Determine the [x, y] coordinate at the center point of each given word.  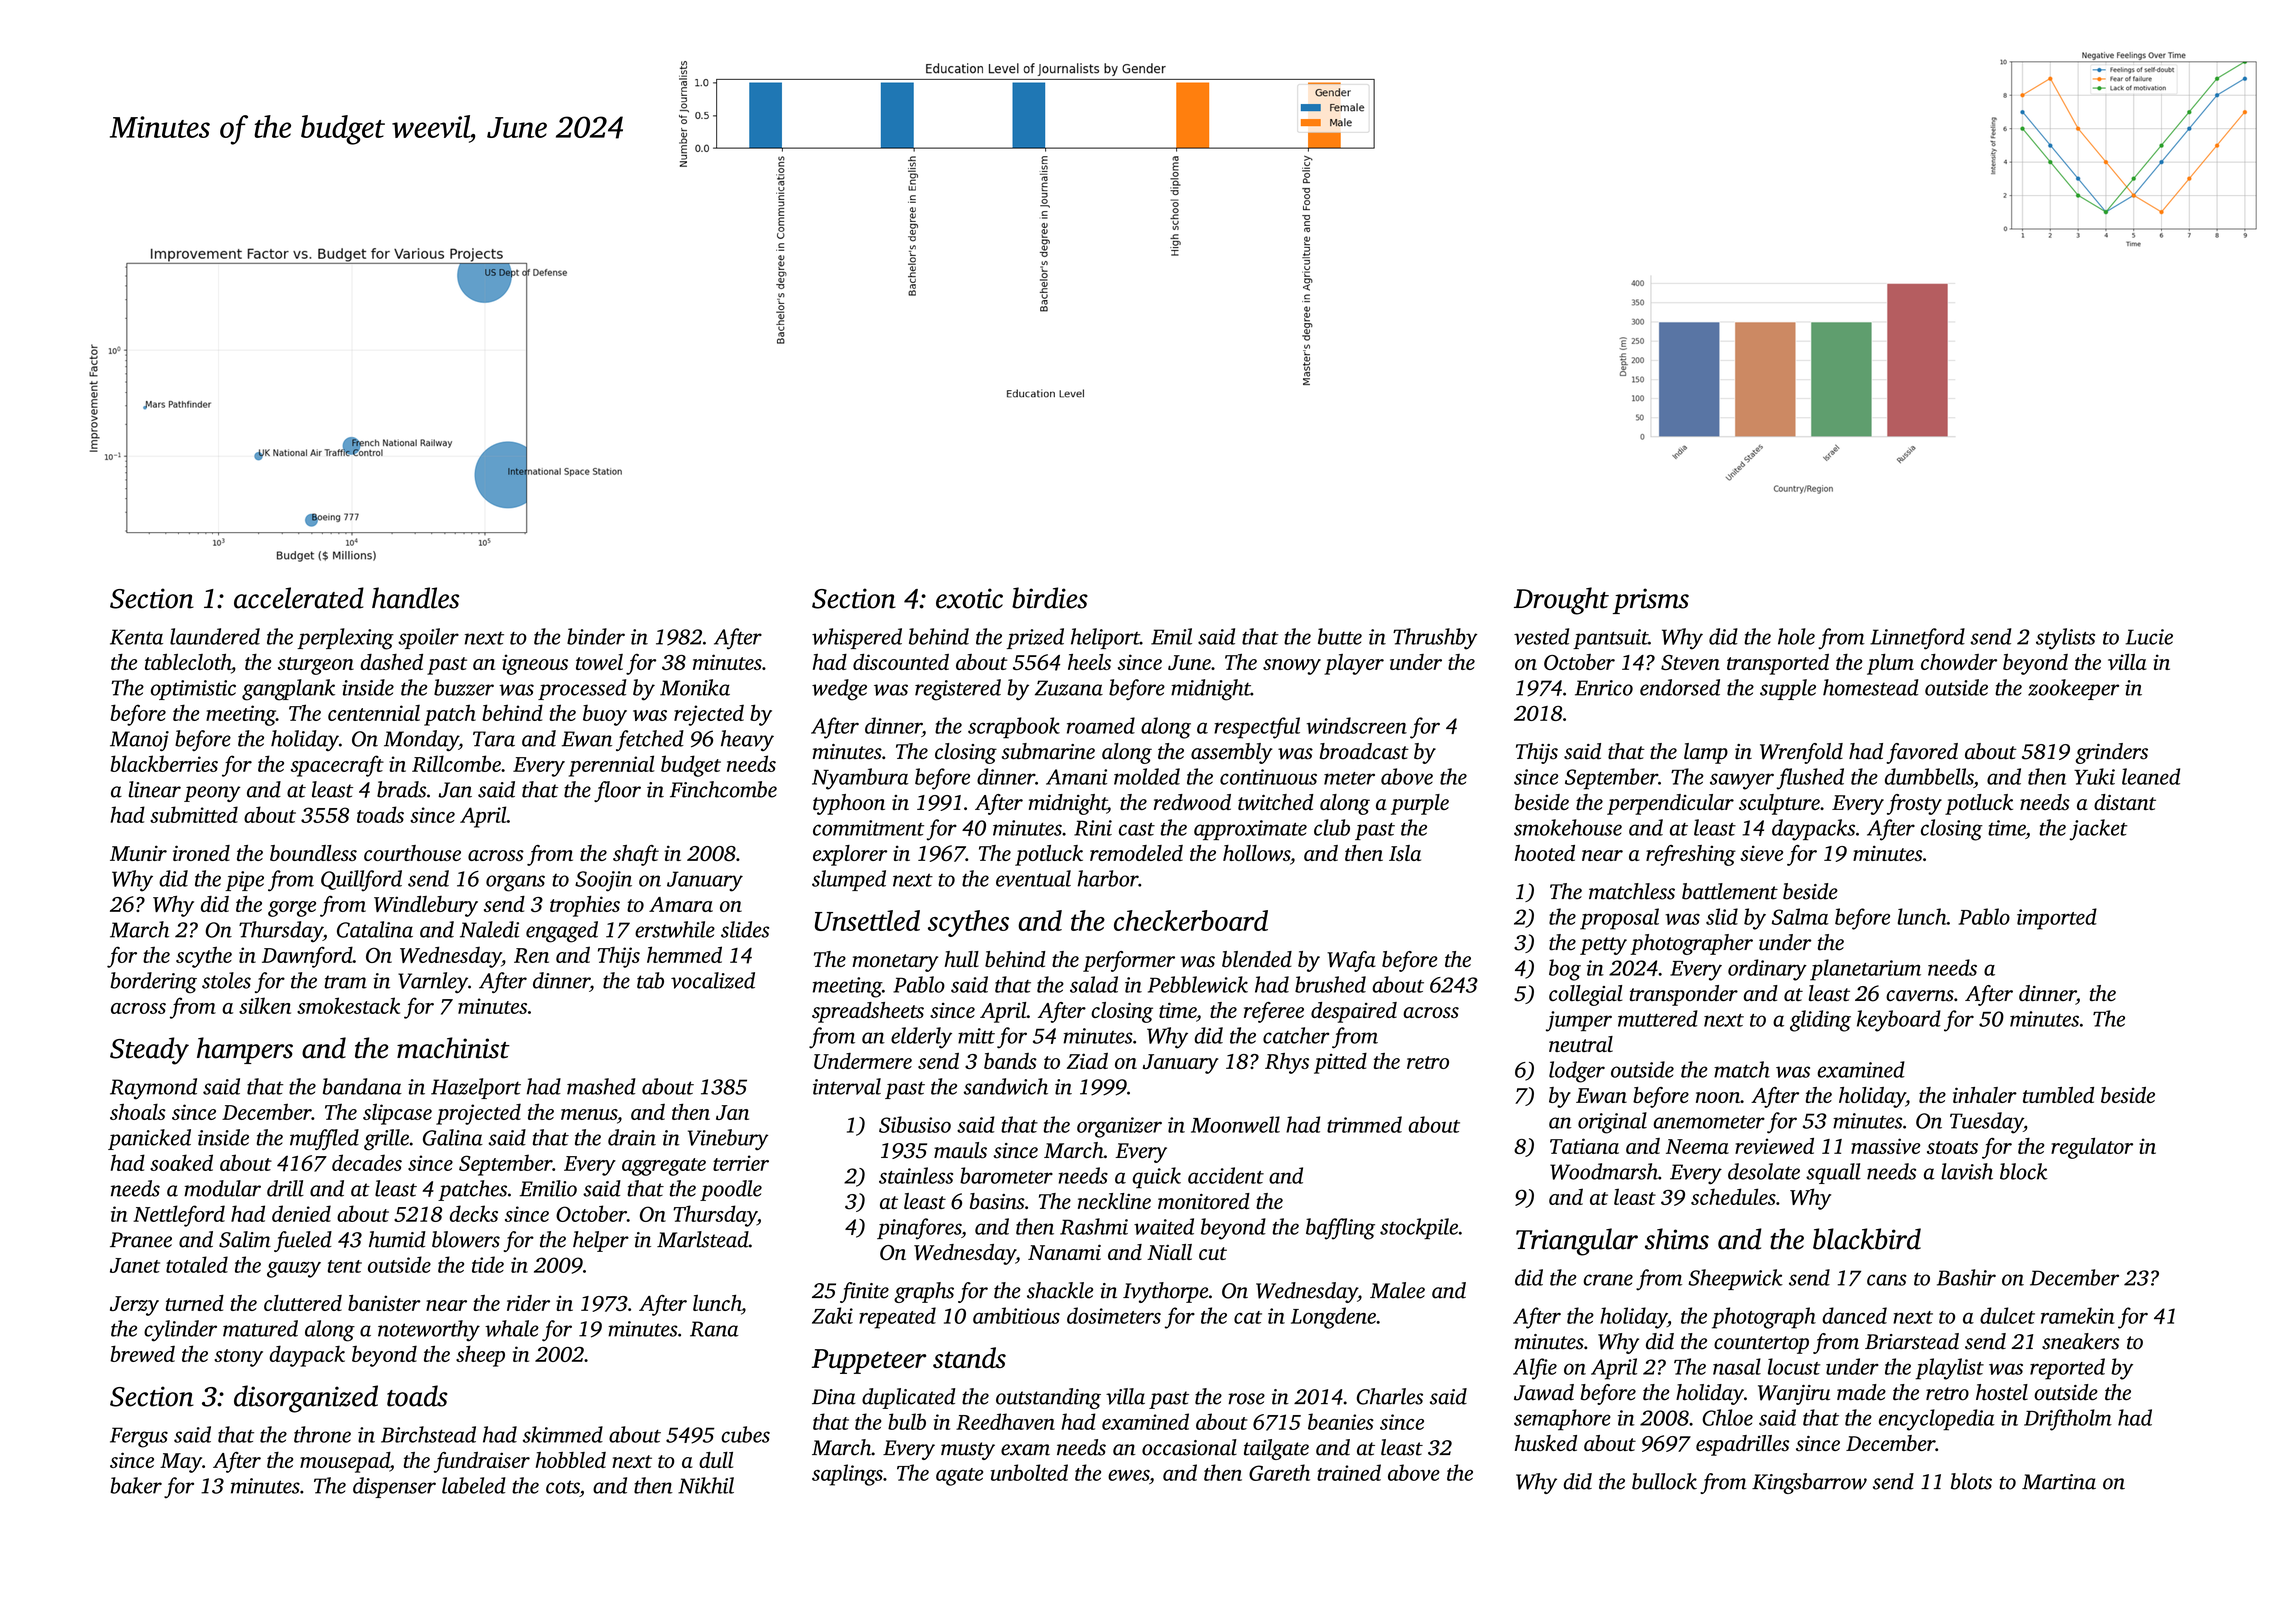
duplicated [908, 1398]
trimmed [1364, 1124]
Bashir [1966, 1277]
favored [1922, 753]
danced [1854, 1315]
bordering [153, 983]
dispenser [394, 1487]
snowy [1292, 667]
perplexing [345, 639]
